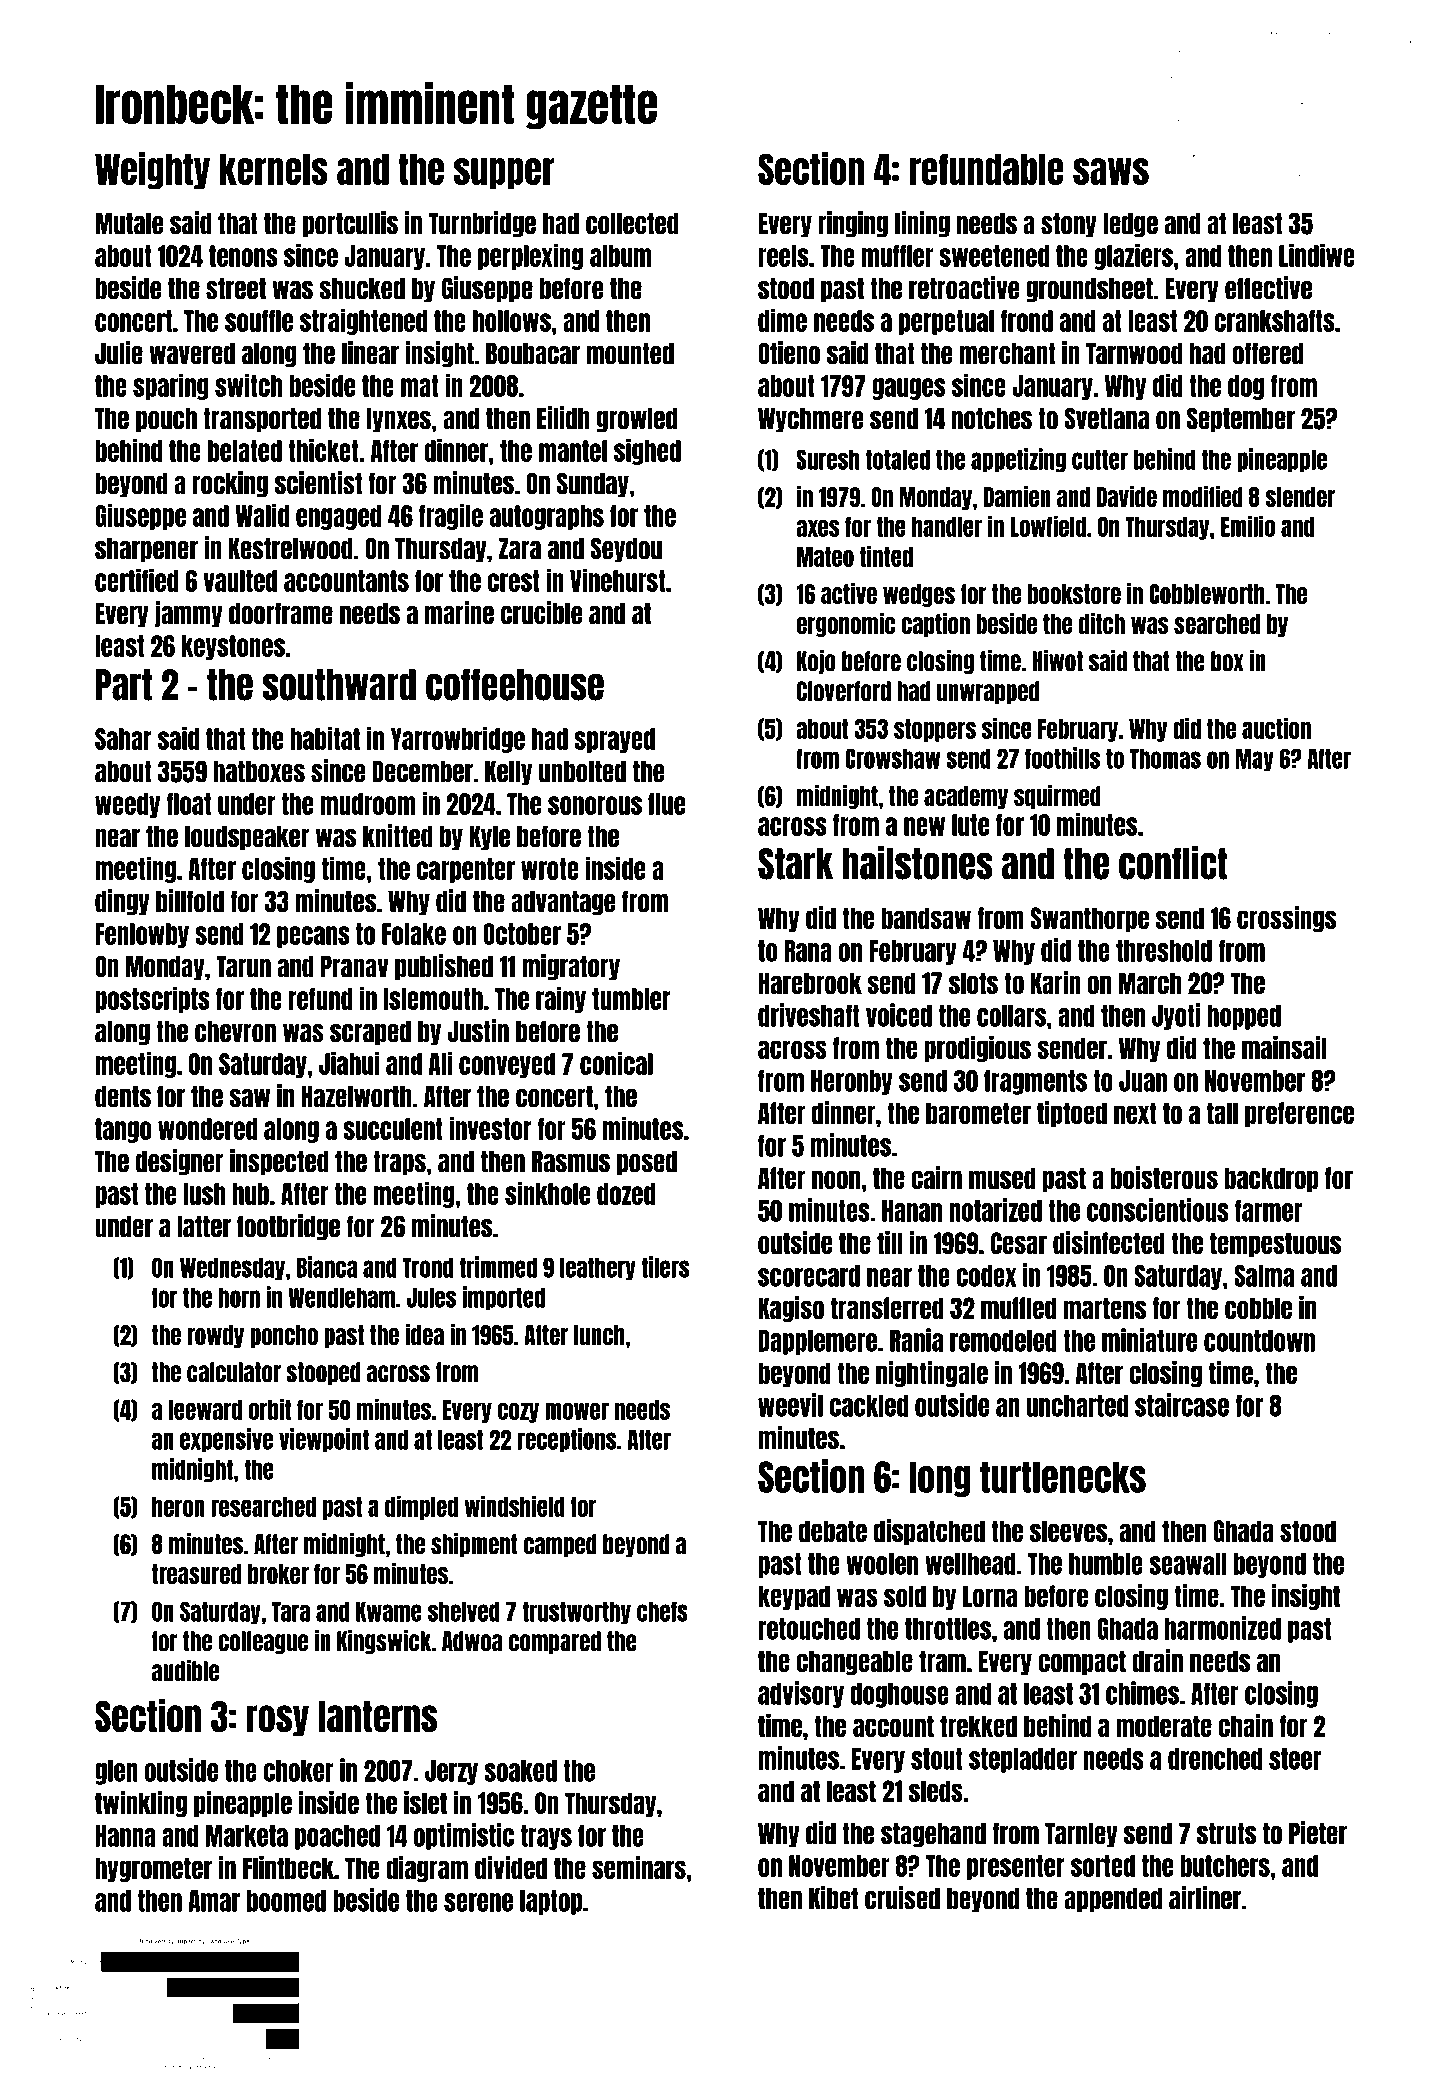  What do you see at coordinates (547, 517) in the screenshot?
I see `autographs` at bounding box center [547, 517].
